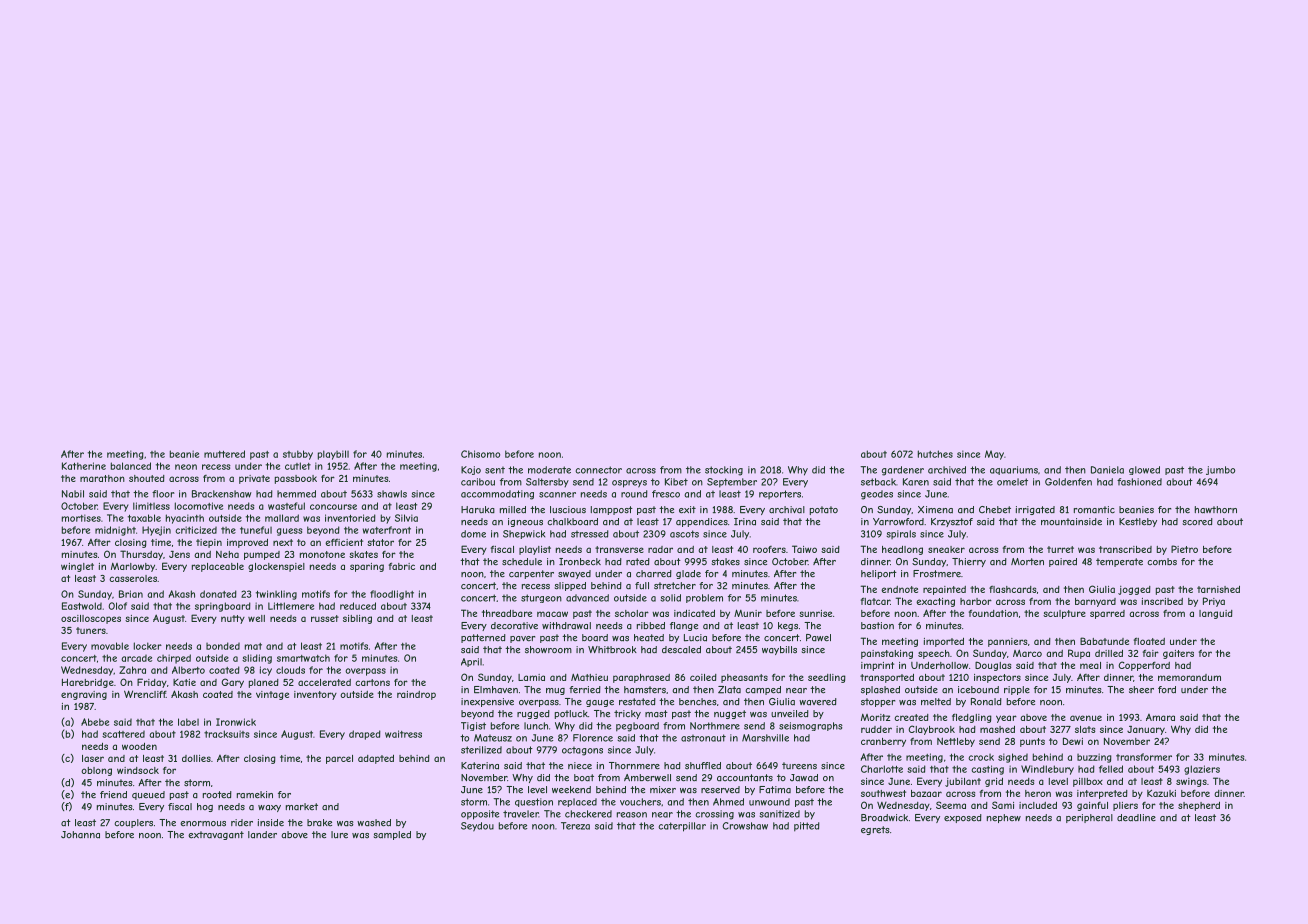 The image size is (1308, 924). Describe the element at coordinates (1197, 522) in the screenshot. I see `scored` at that location.
